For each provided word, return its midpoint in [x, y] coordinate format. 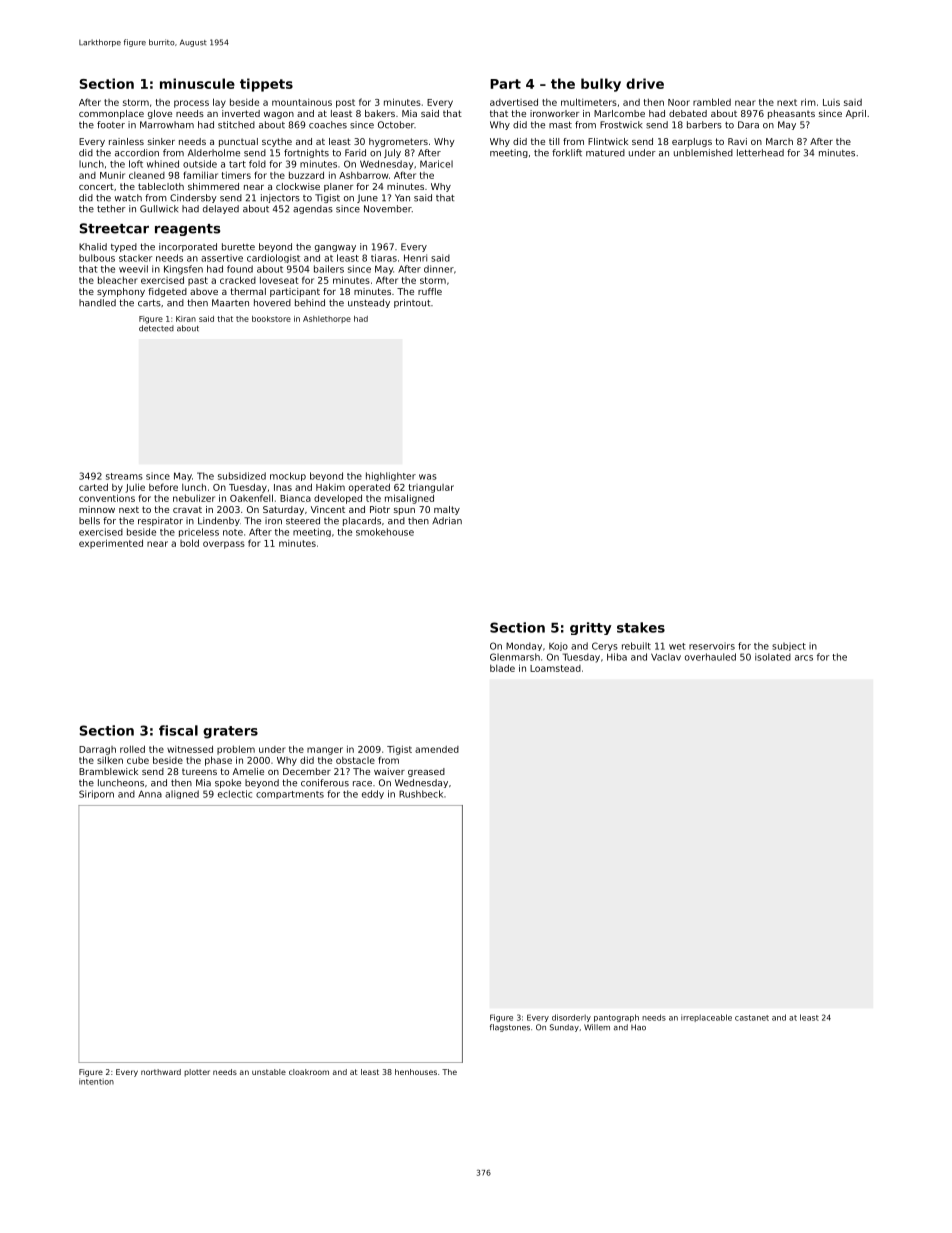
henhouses [416, 1072]
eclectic [235, 794]
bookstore [271, 319]
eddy [373, 794]
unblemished [703, 153]
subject [789, 646]
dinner [439, 269]
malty [447, 510]
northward [161, 1072]
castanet [752, 1018]
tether [111, 209]
